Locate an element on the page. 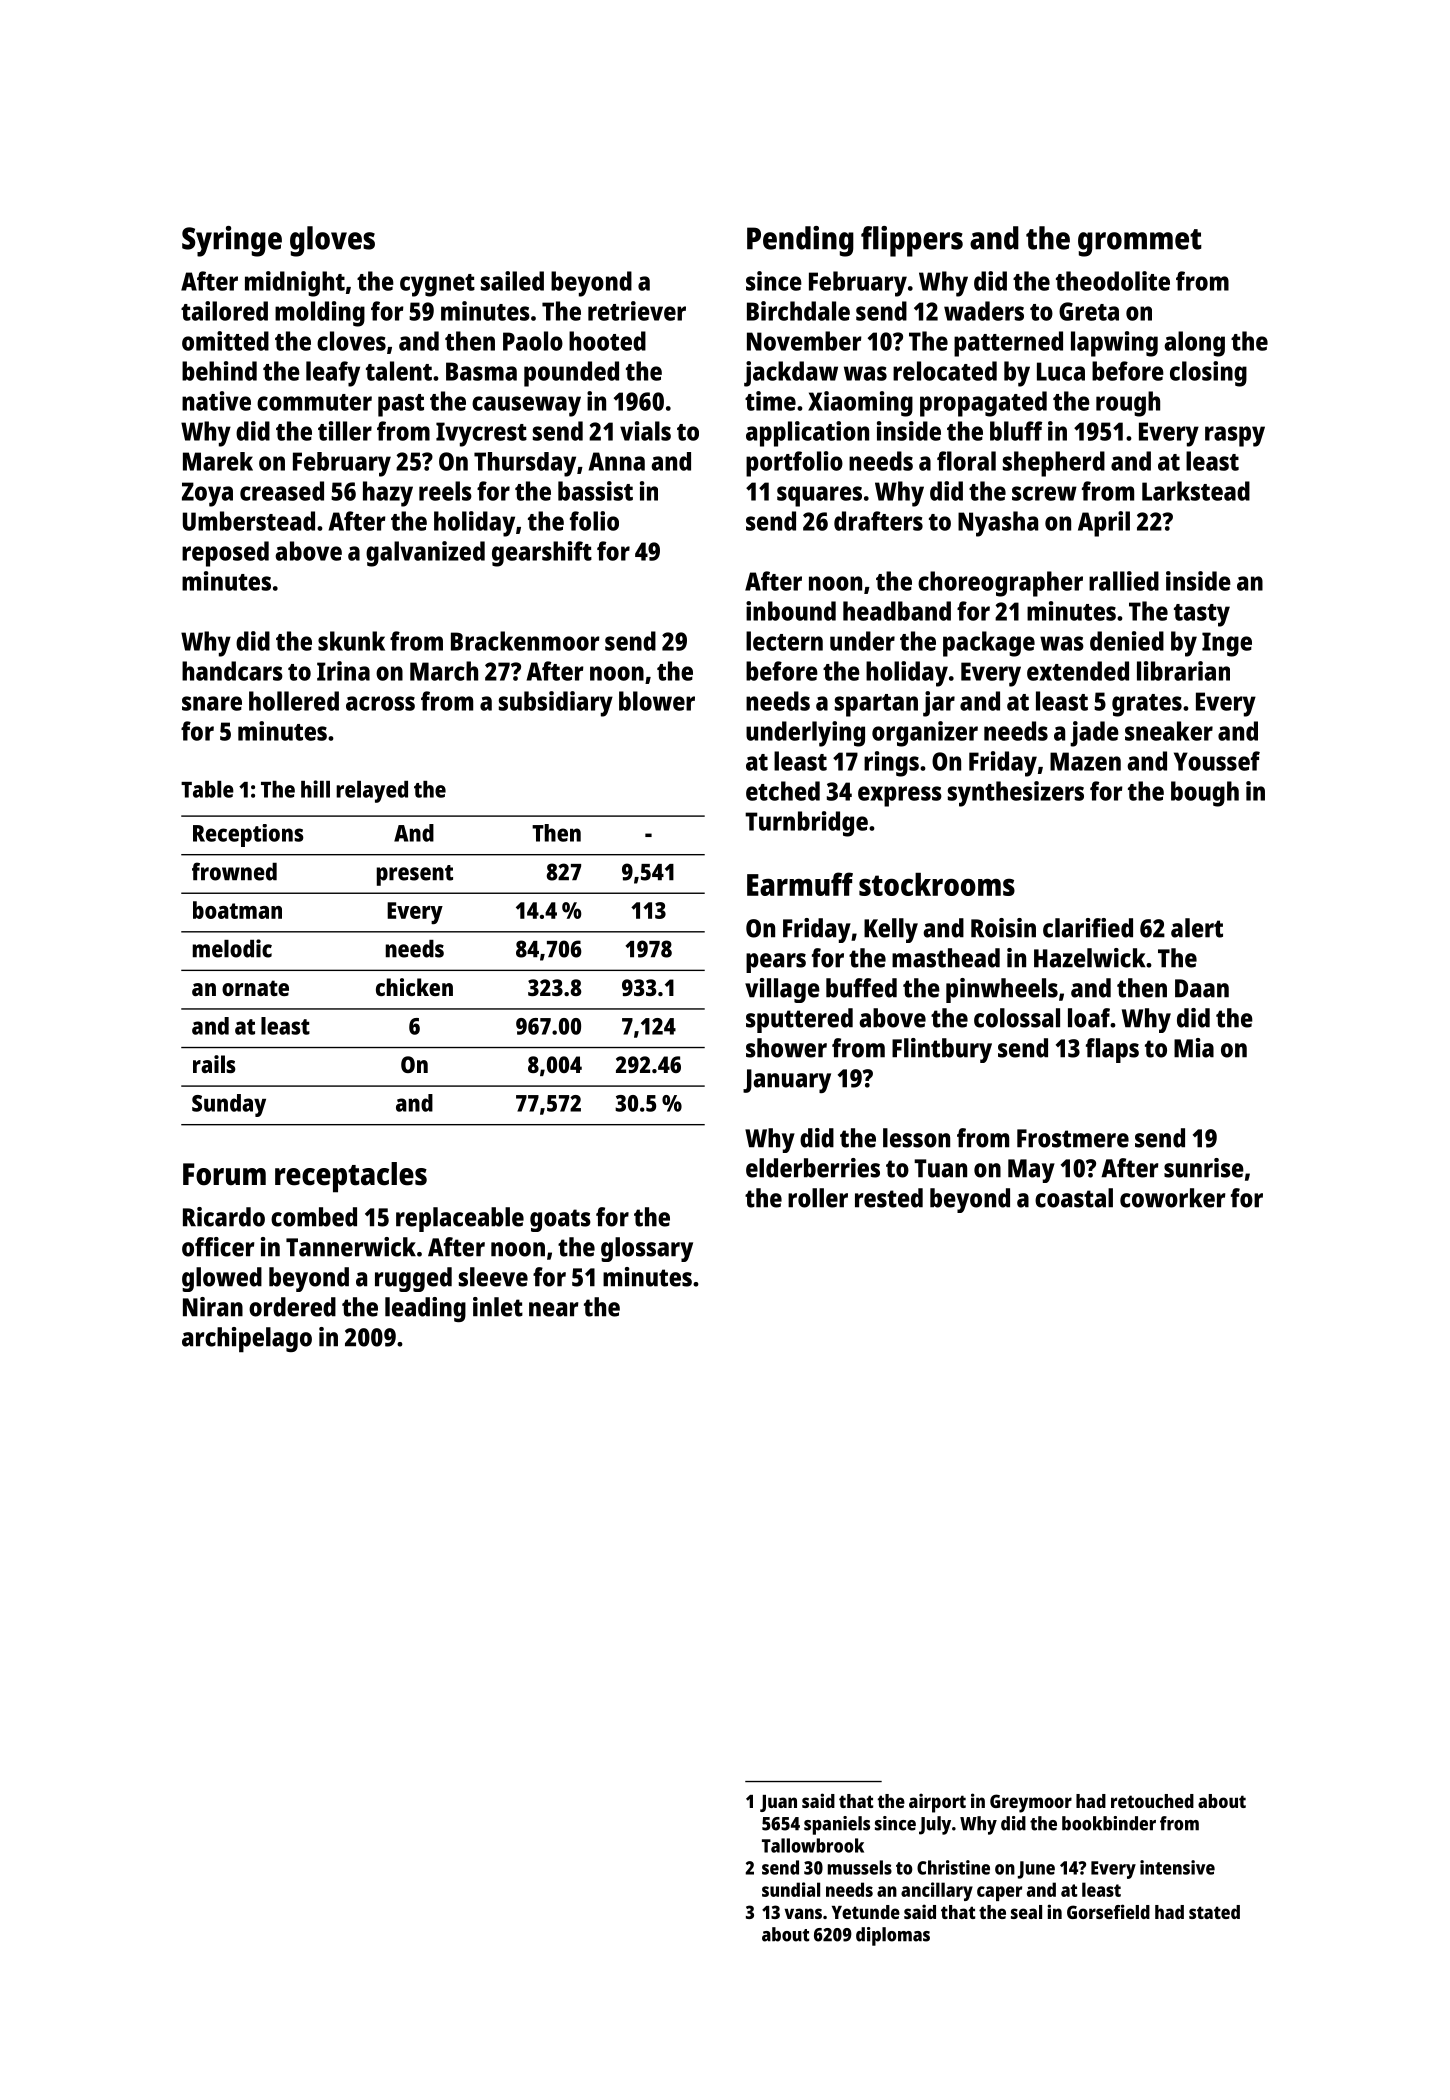 This document has width=1450, height=2100. goats is located at coordinates (560, 1220).
